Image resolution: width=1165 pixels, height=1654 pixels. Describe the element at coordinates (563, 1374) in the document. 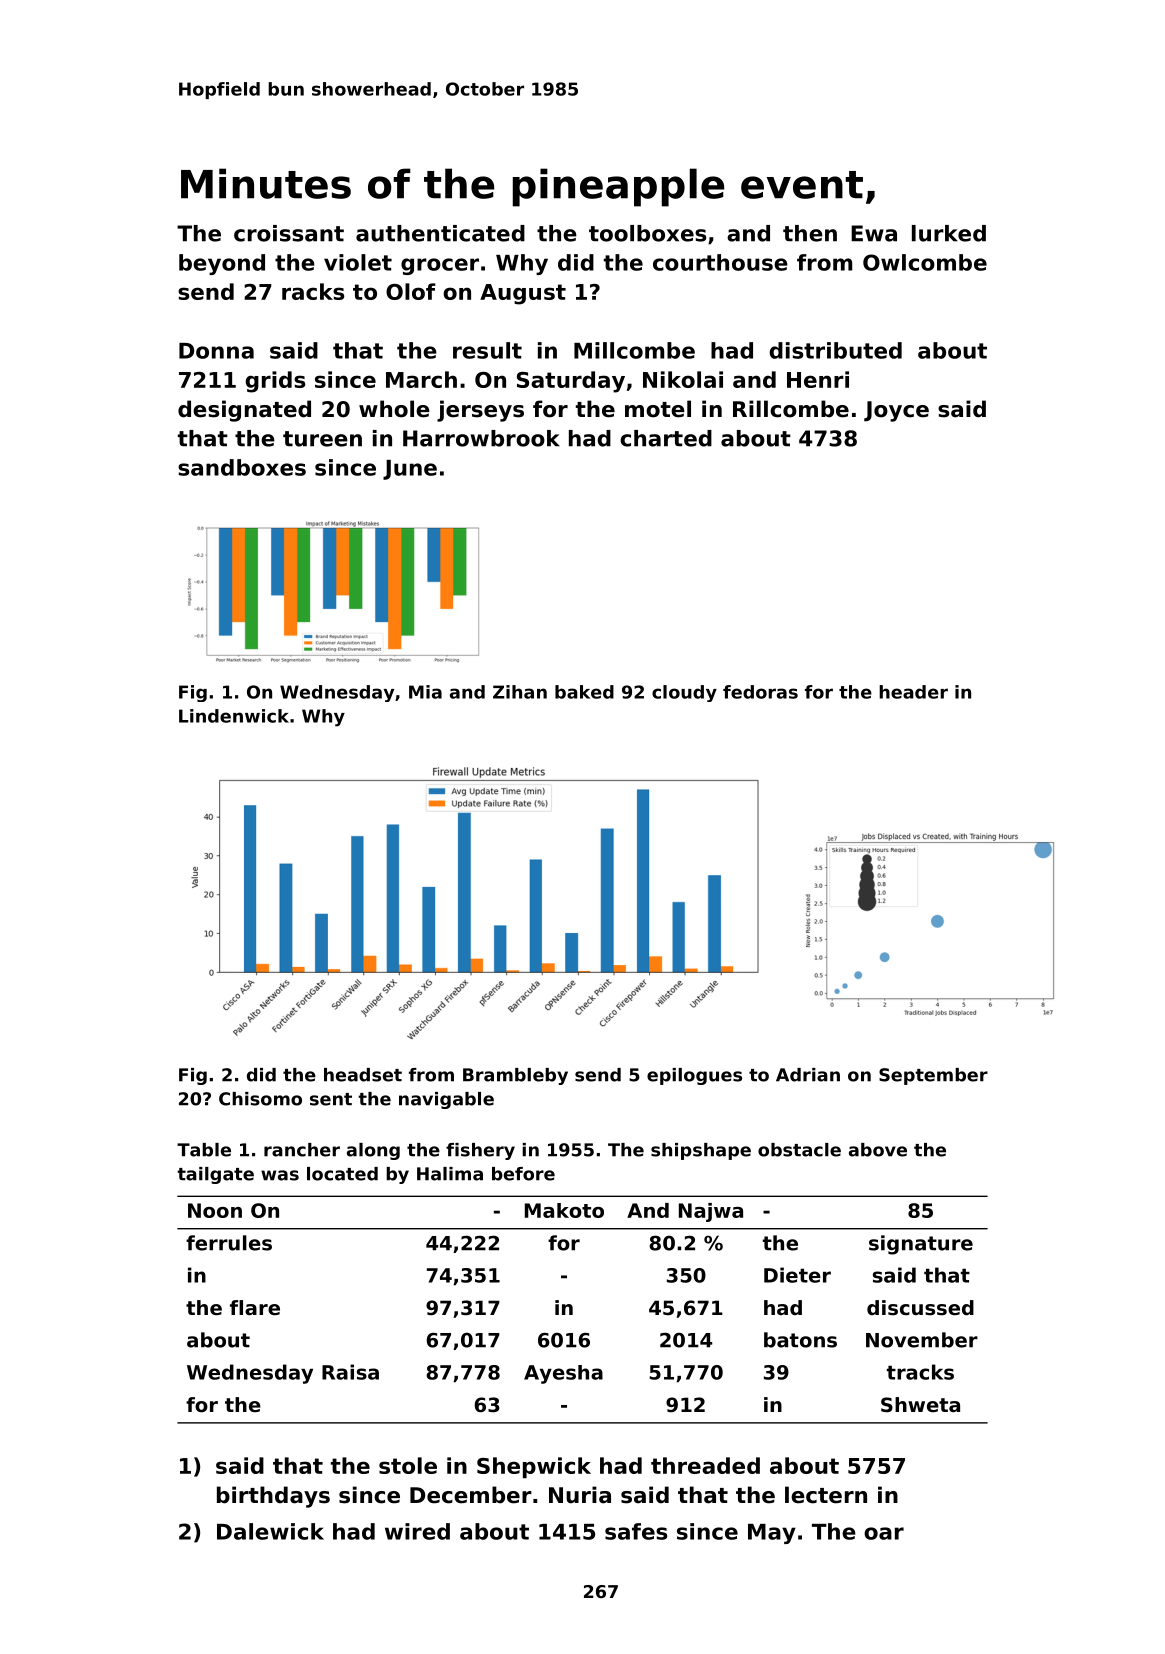

I see `Ayesha` at that location.
